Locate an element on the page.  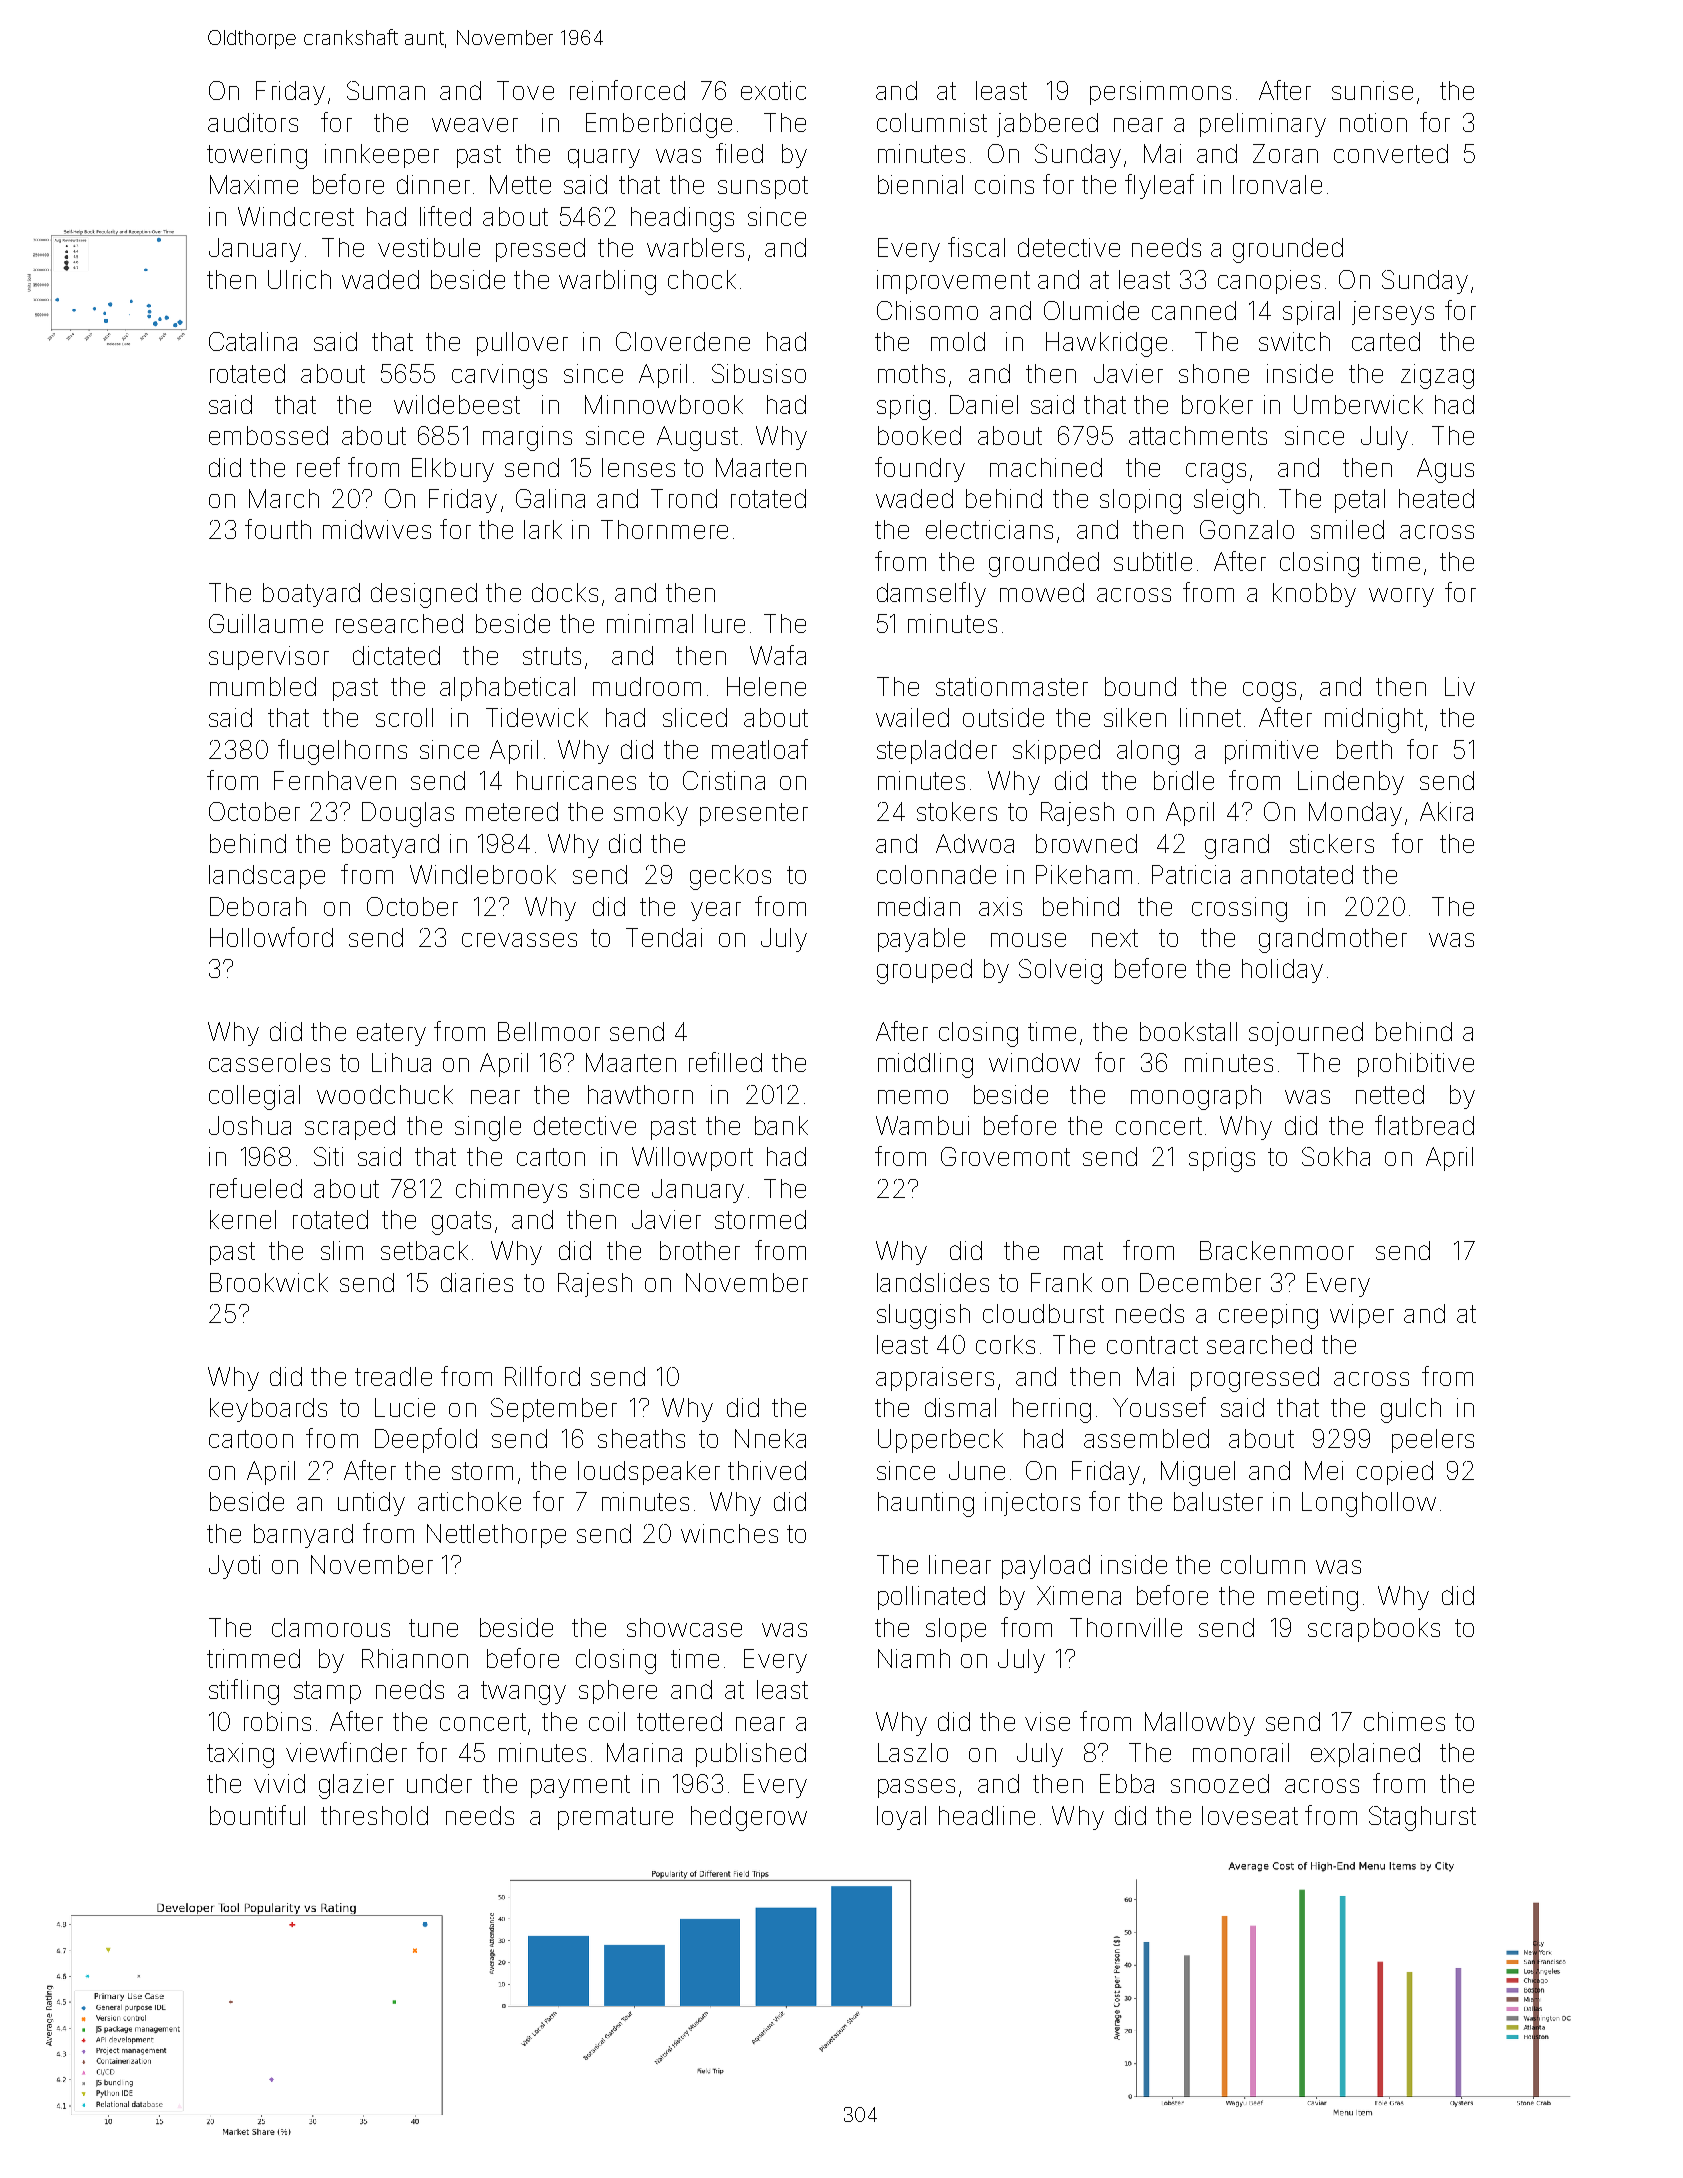
corks is located at coordinates (1005, 1344).
